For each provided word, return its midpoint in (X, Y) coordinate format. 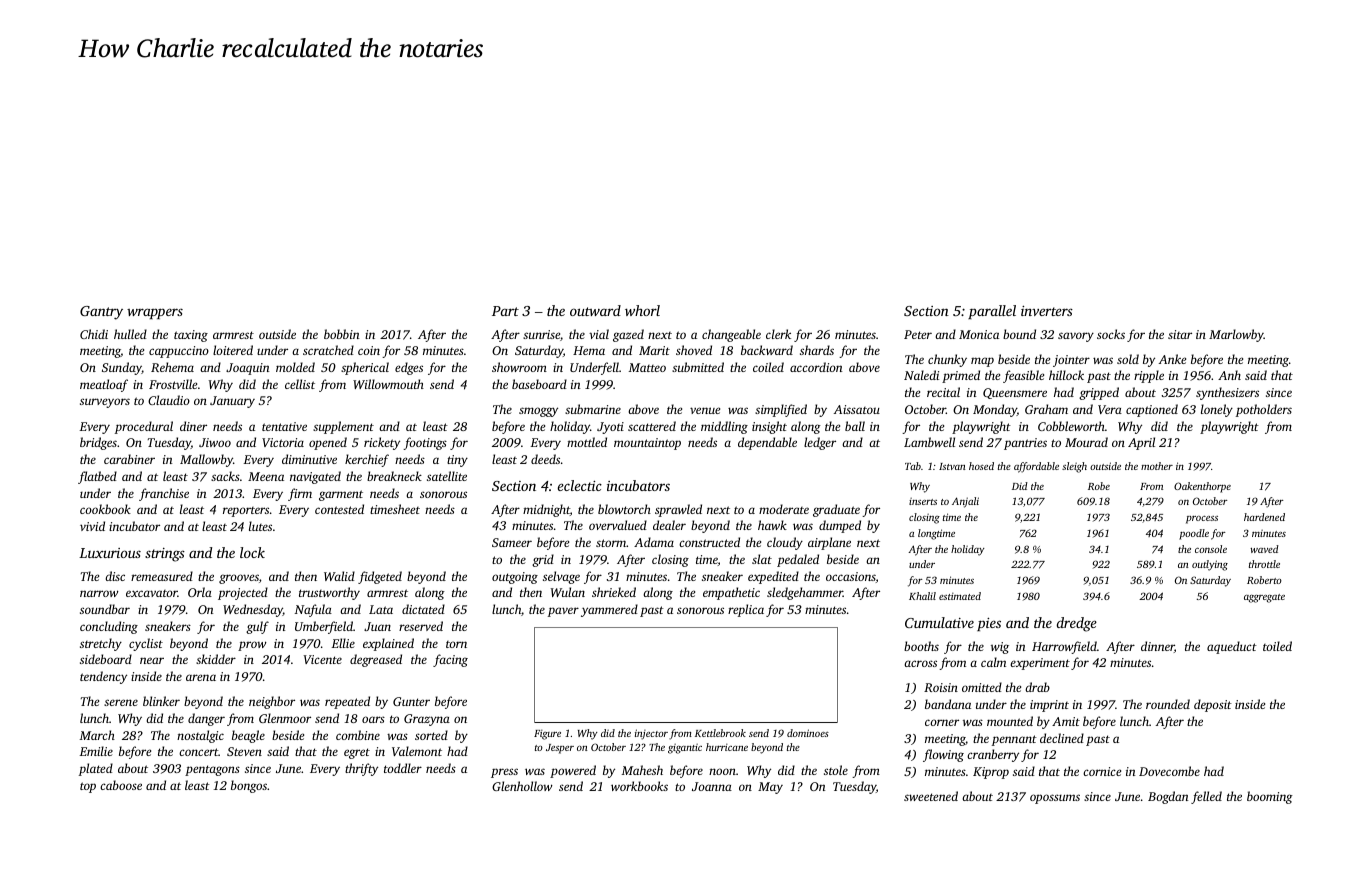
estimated (960, 596)
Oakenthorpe (1202, 487)
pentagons (212, 770)
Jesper (560, 749)
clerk (778, 334)
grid (543, 560)
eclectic (580, 485)
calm (993, 662)
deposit (1213, 705)
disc (115, 576)
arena (201, 677)
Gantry (101, 313)
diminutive (309, 459)
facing (450, 660)
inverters (1047, 311)
